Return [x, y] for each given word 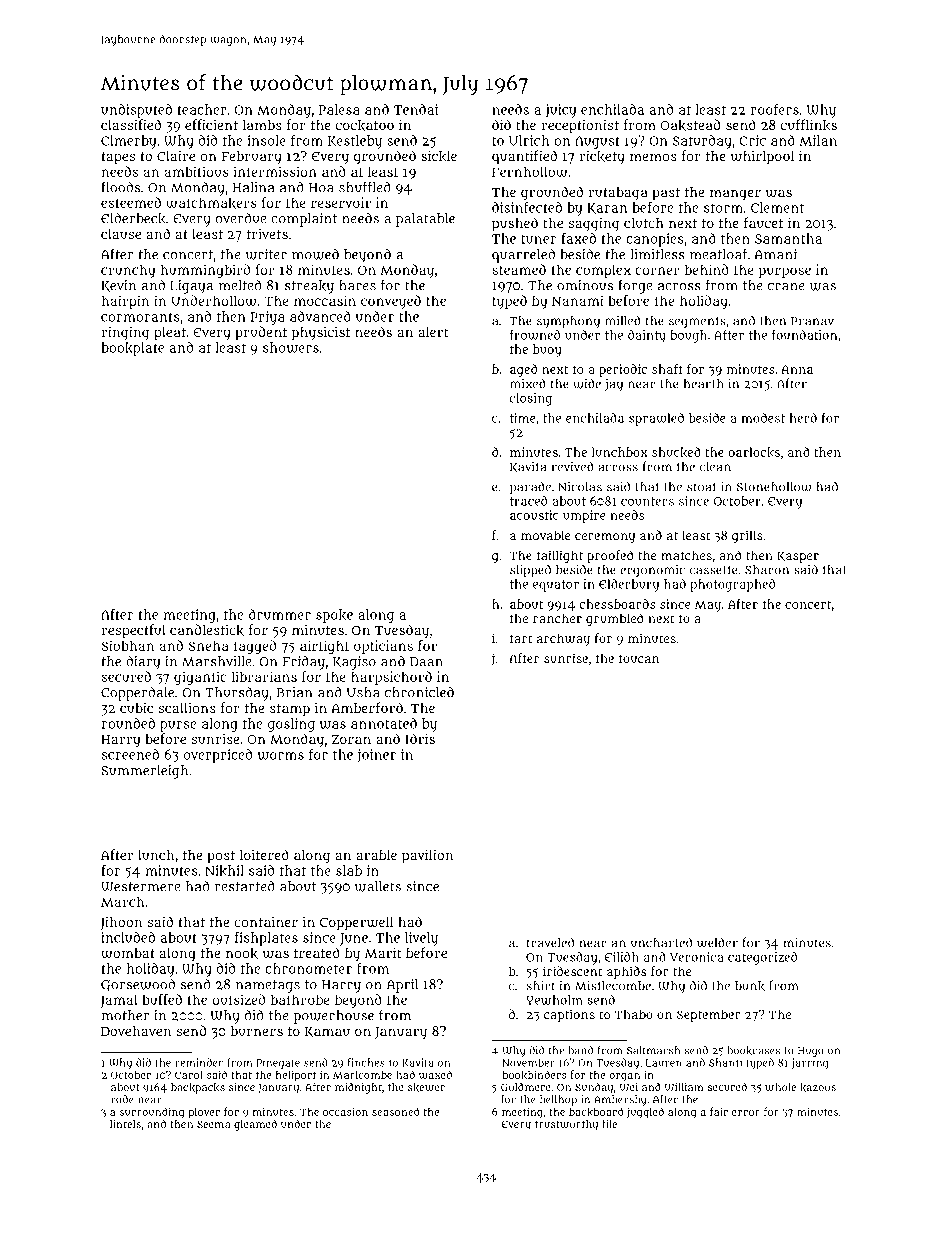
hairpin [125, 302]
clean [715, 467]
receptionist [580, 127]
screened [130, 754]
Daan [426, 662]
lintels [125, 1124]
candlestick [207, 630]
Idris [420, 738]
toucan [639, 659]
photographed [732, 585]
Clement [777, 207]
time [522, 418]
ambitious [197, 171]
